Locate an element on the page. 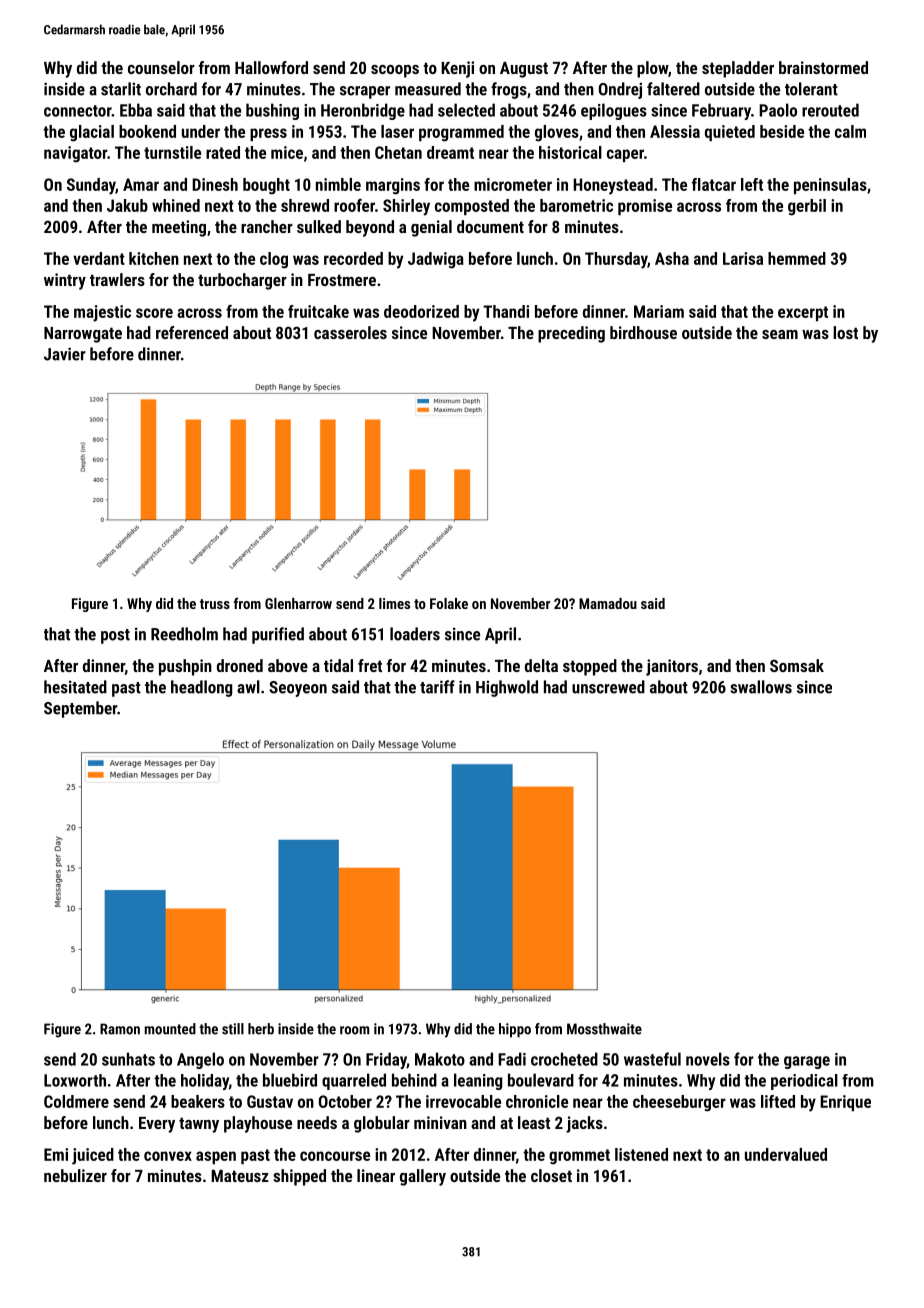  herb is located at coordinates (261, 1029).
